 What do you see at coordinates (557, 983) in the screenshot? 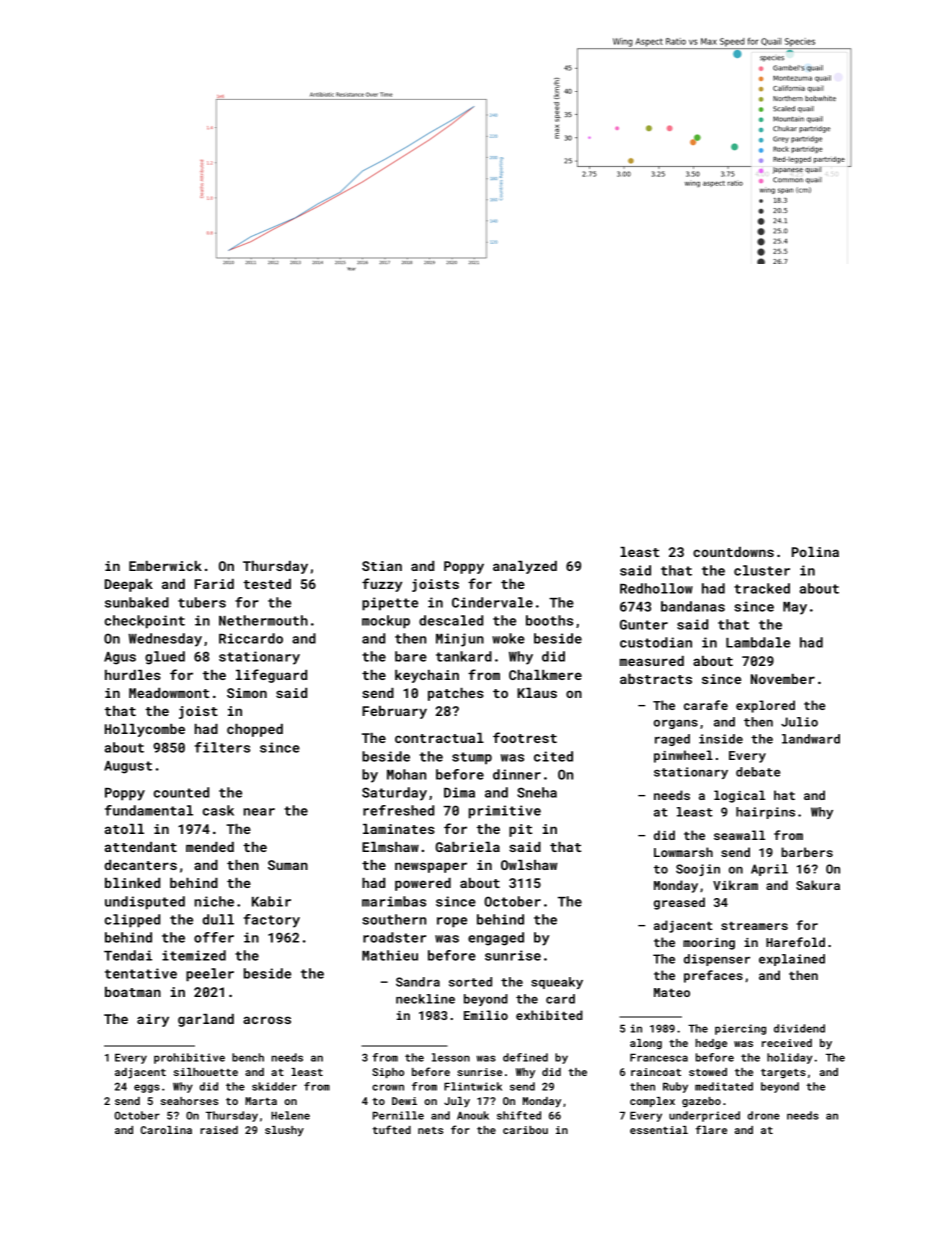
I see `squeaky` at bounding box center [557, 983].
